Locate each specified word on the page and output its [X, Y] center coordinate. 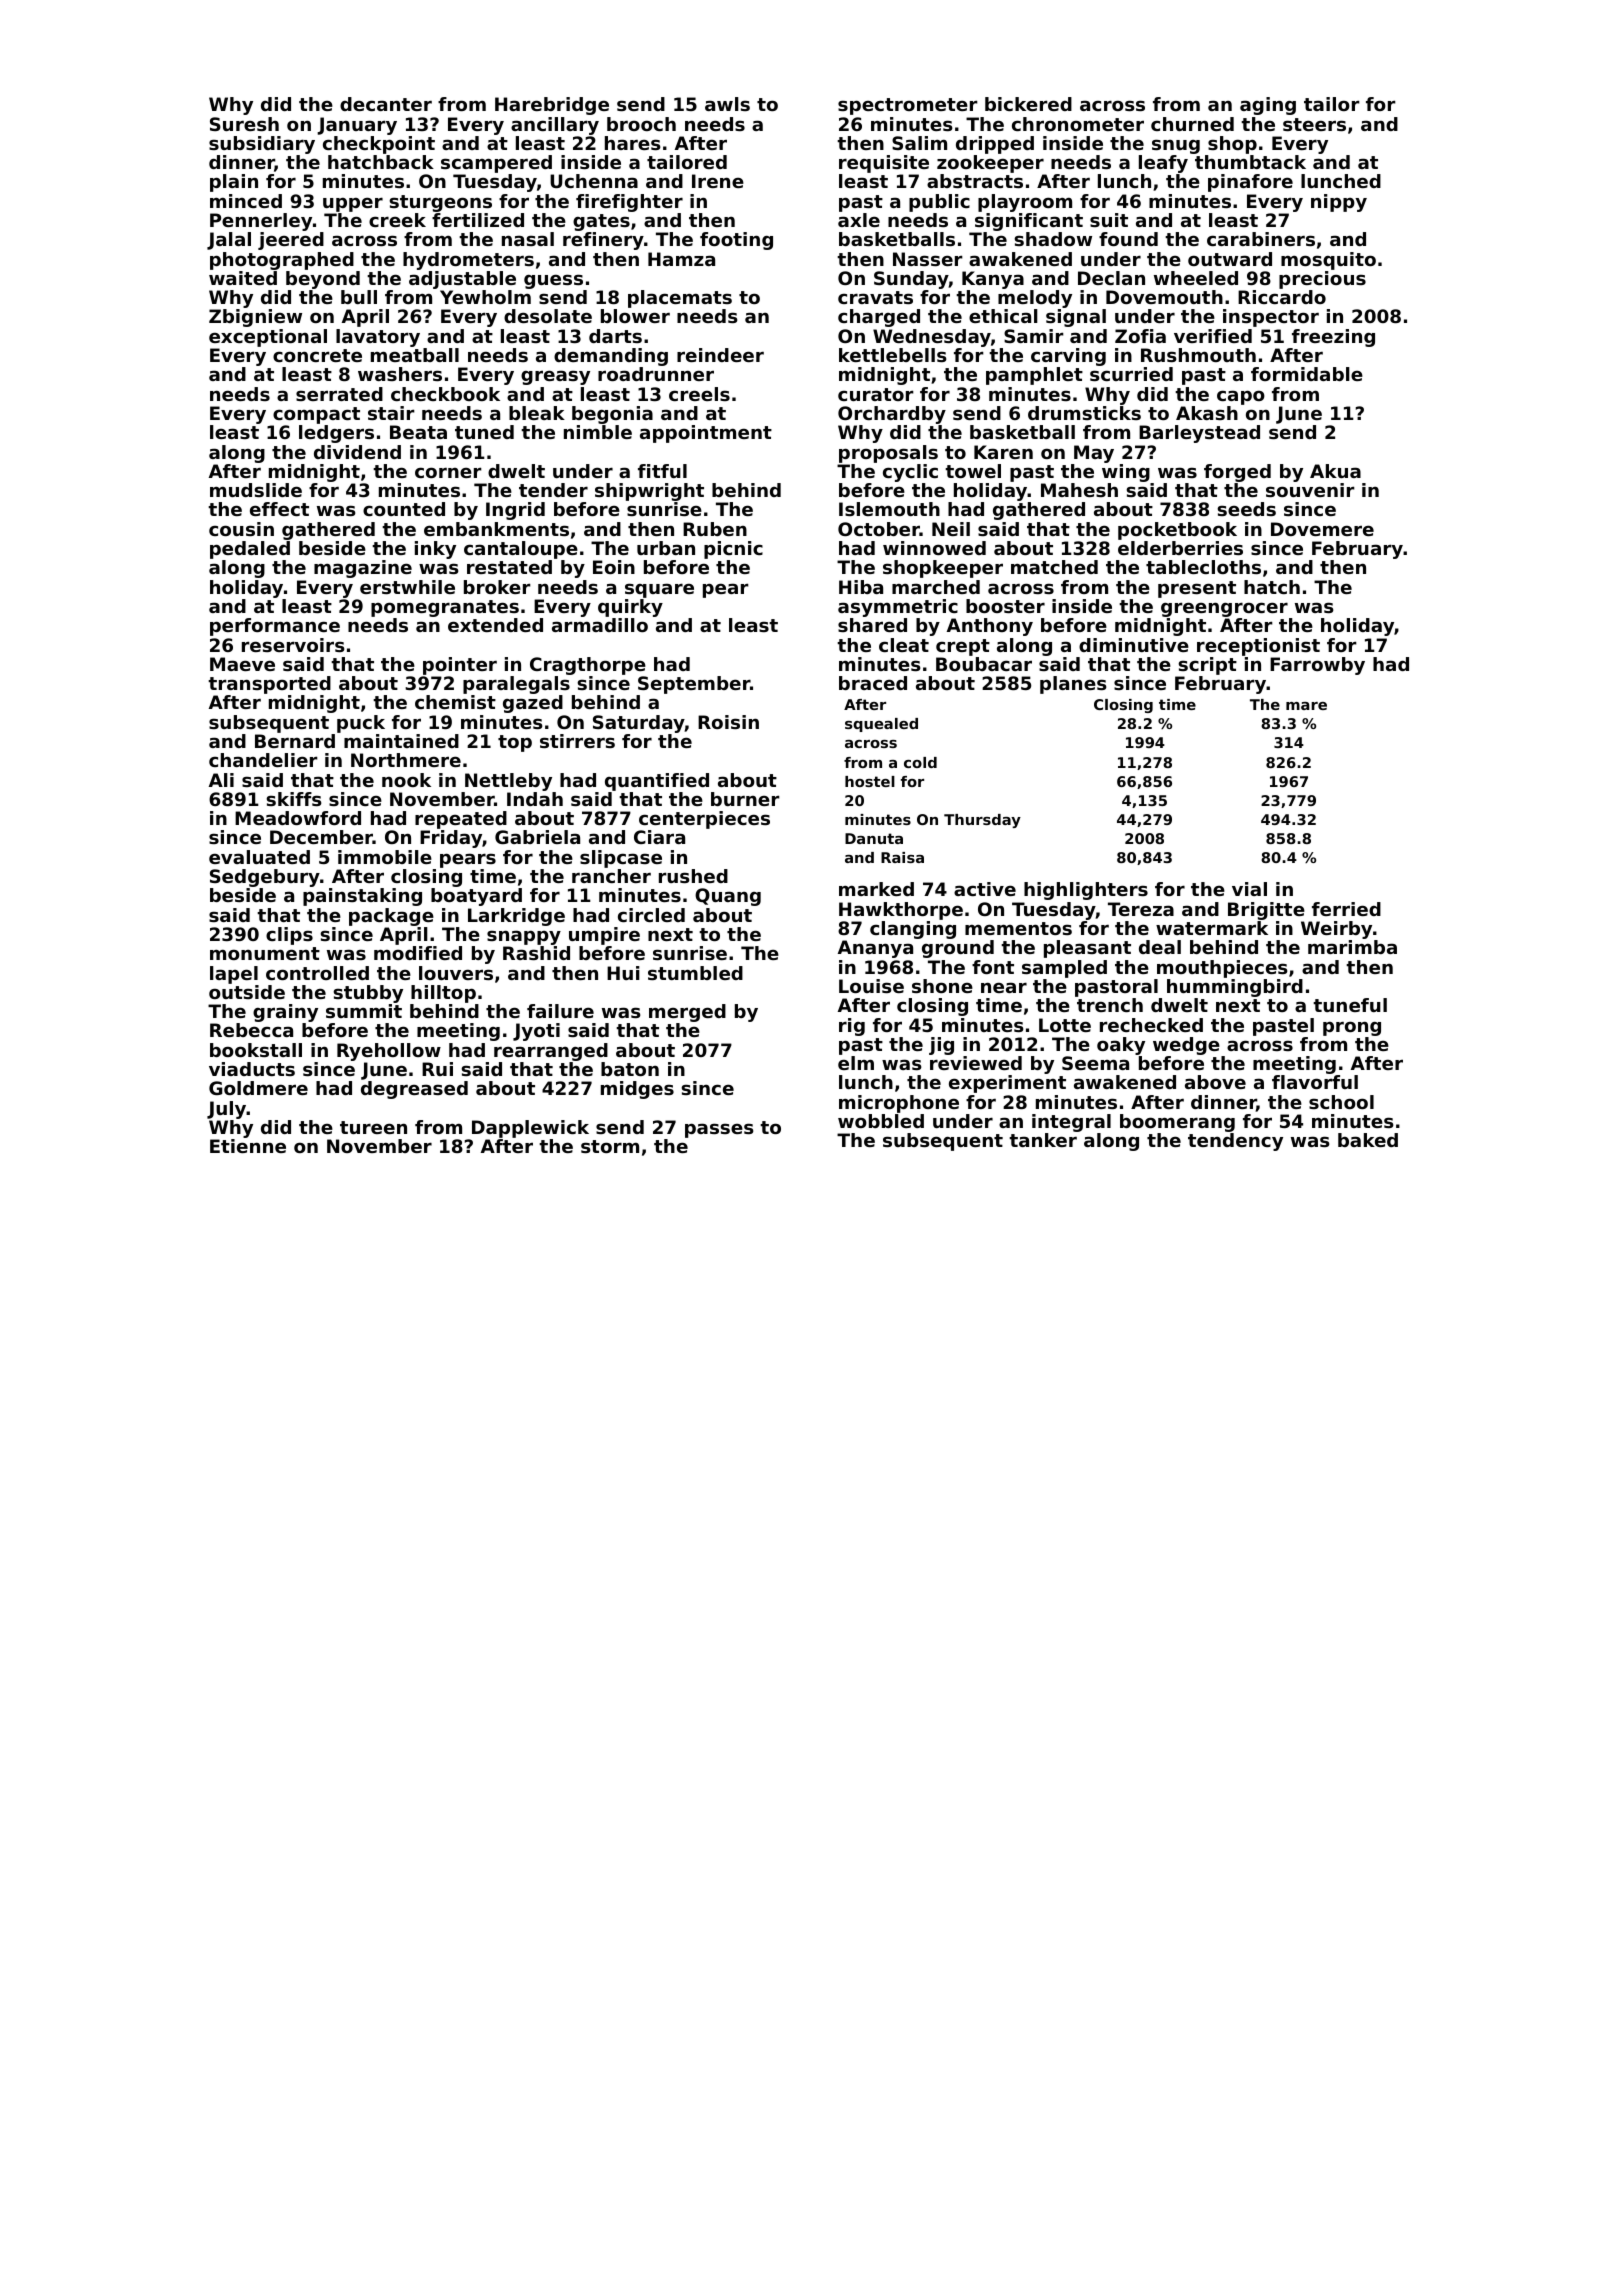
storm [610, 1146]
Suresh [244, 124]
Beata [418, 432]
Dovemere [1322, 529]
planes [1073, 685]
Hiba [861, 587]
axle [859, 220]
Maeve [242, 664]
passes [719, 1130]
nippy [1339, 203]
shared [872, 625]
